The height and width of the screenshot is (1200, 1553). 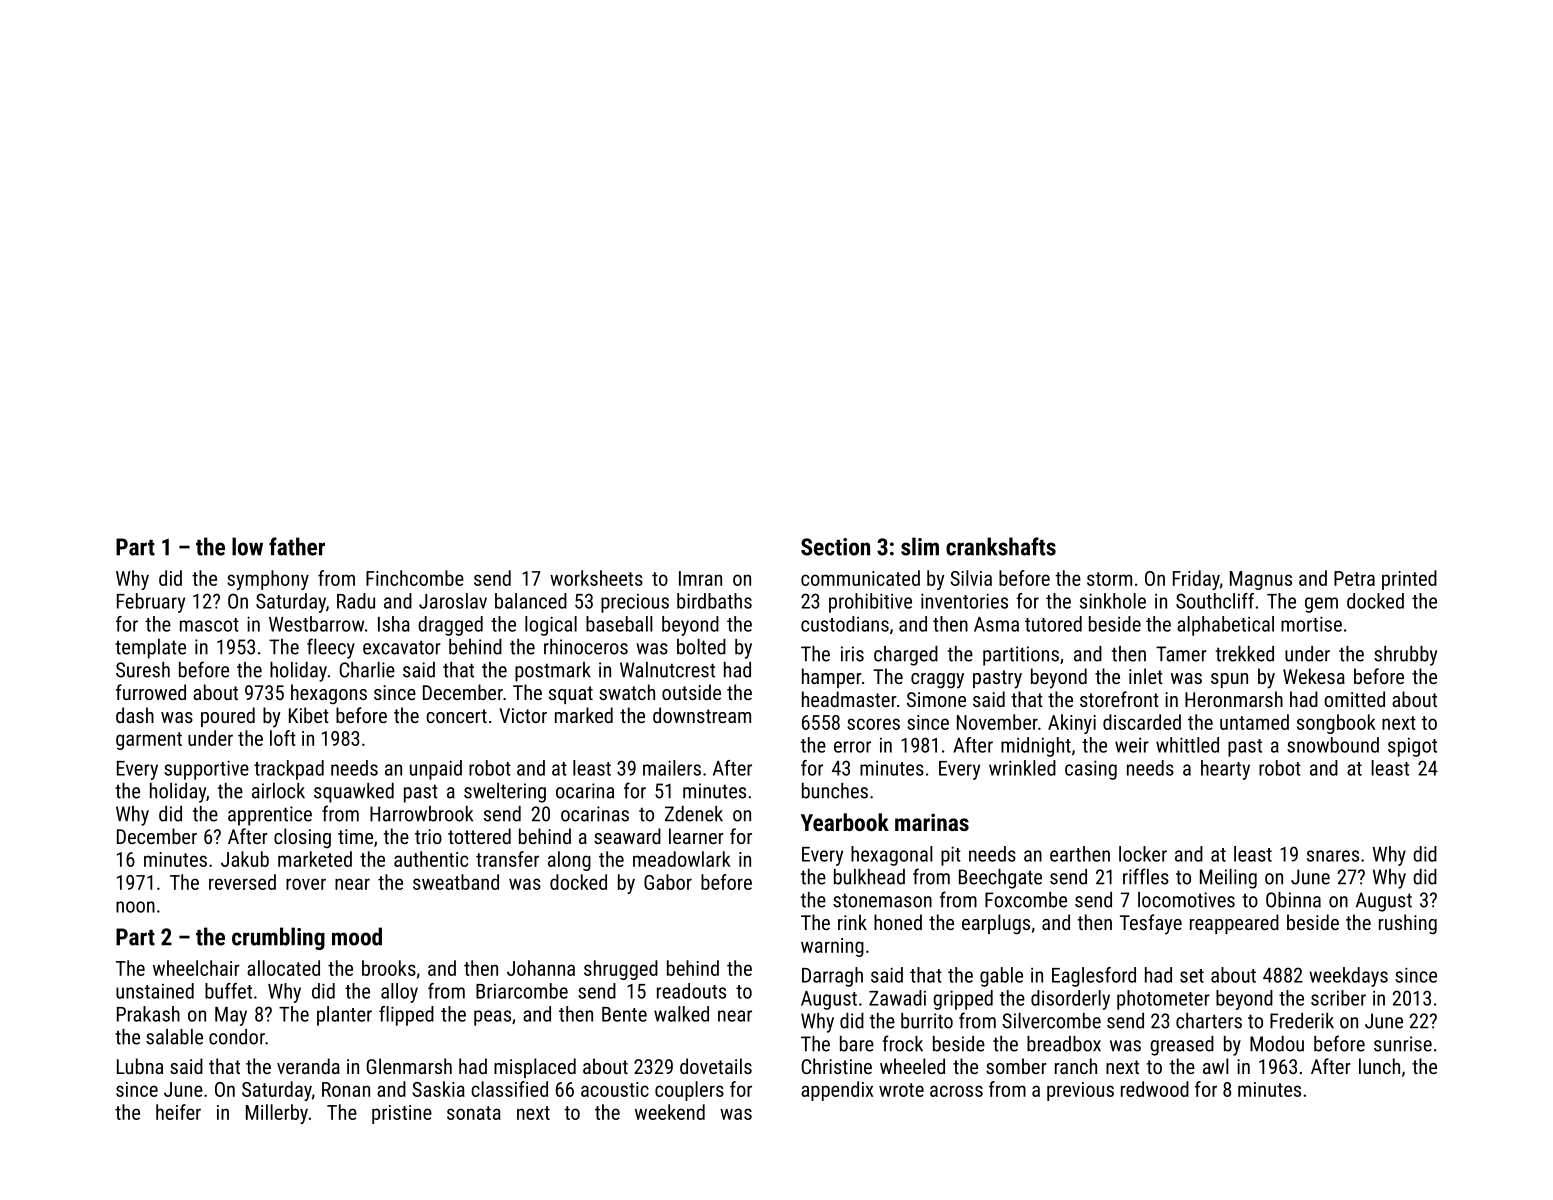 I want to click on bolted, so click(x=701, y=647).
